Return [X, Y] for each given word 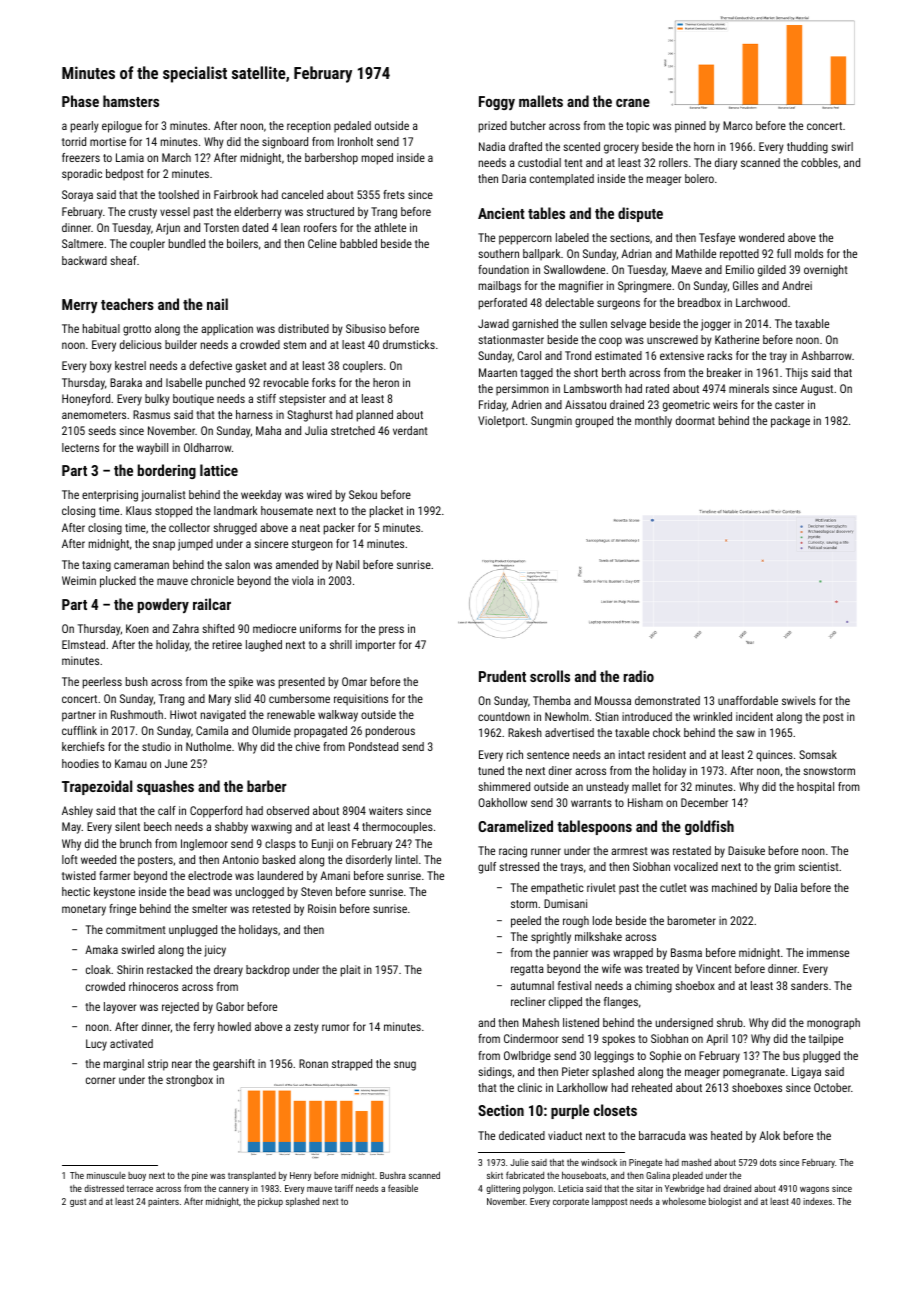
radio [639, 676]
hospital [815, 788]
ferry [204, 1028]
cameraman [141, 565]
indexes [817, 1201]
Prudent [502, 676]
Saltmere [82, 243]
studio [156, 746]
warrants [591, 803]
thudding [807, 148]
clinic [530, 1087]
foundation [503, 269]
